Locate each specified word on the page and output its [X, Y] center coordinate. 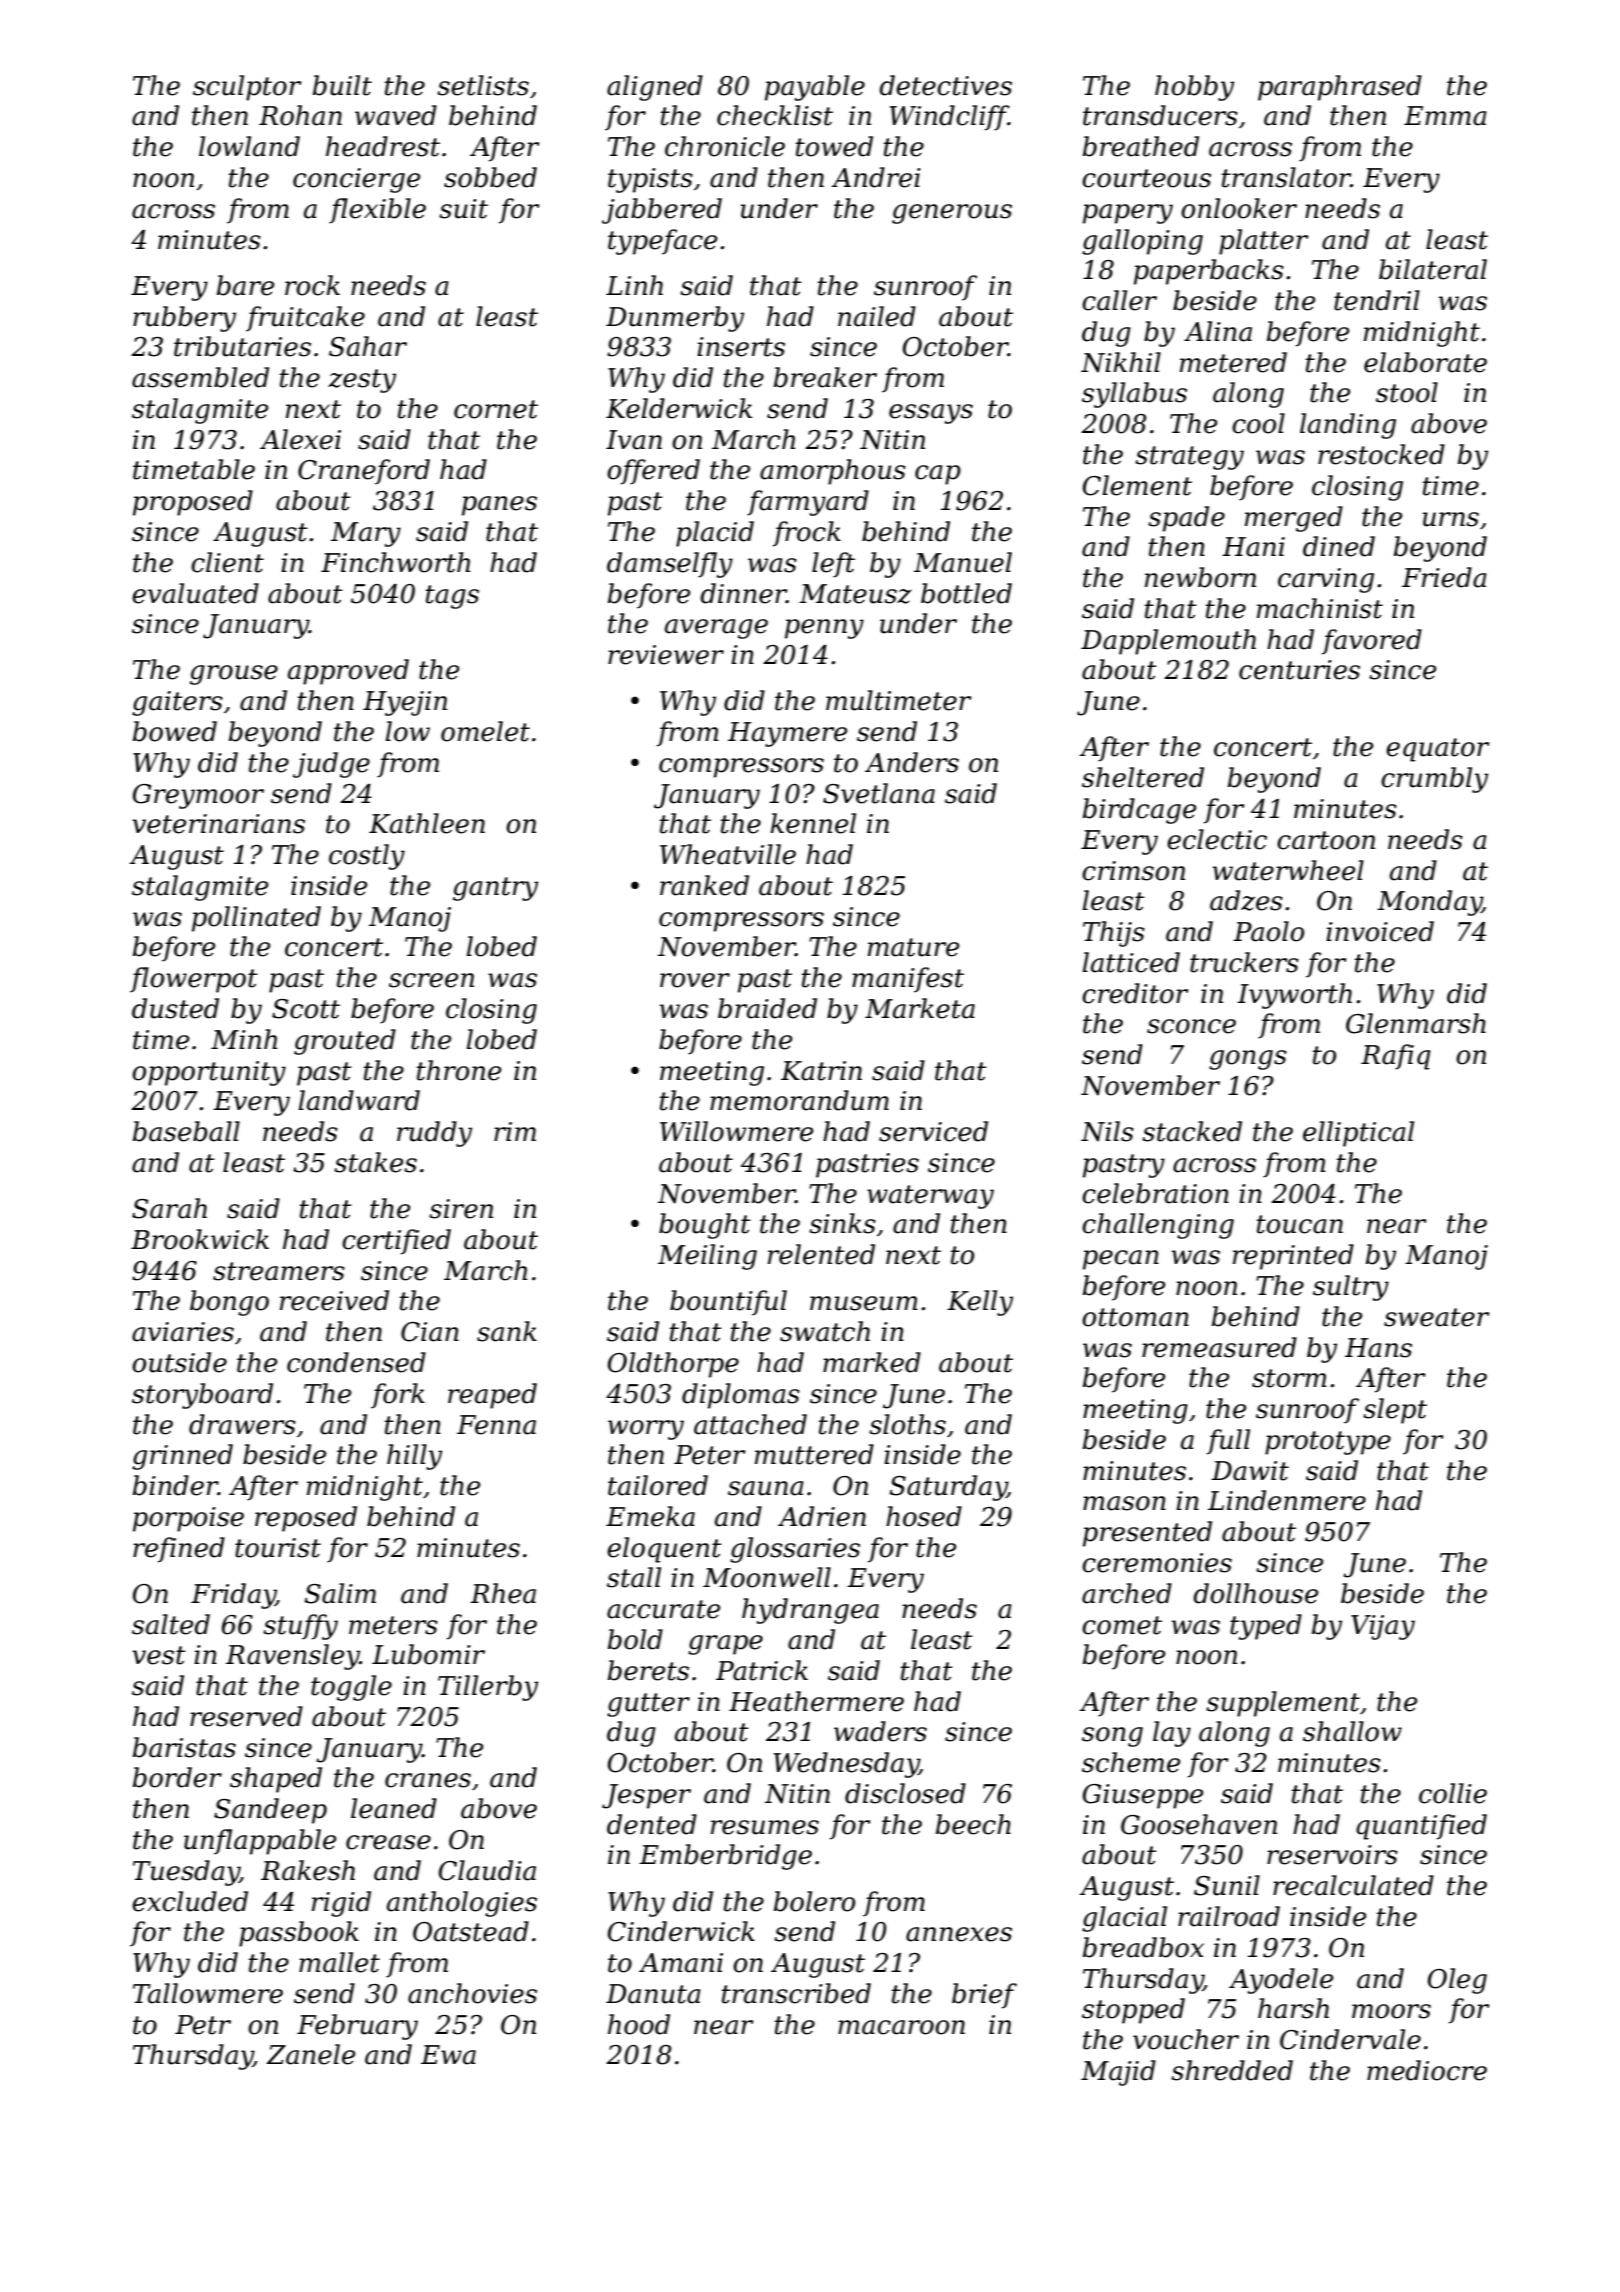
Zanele [310, 2054]
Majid [1118, 2073]
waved [396, 115]
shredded [1232, 2070]
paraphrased [1340, 88]
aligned [655, 88]
